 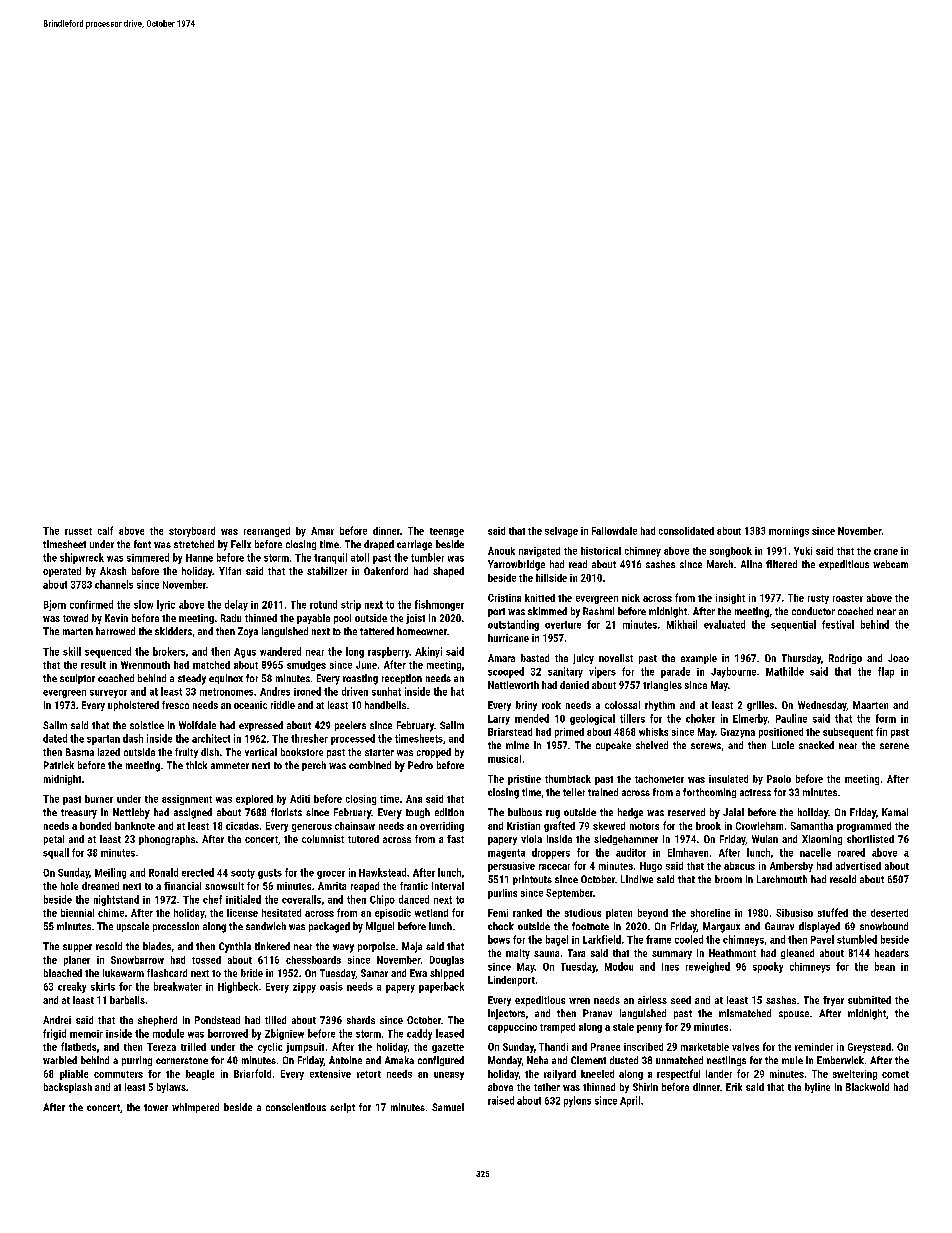 I want to click on sculptor, so click(x=77, y=679).
